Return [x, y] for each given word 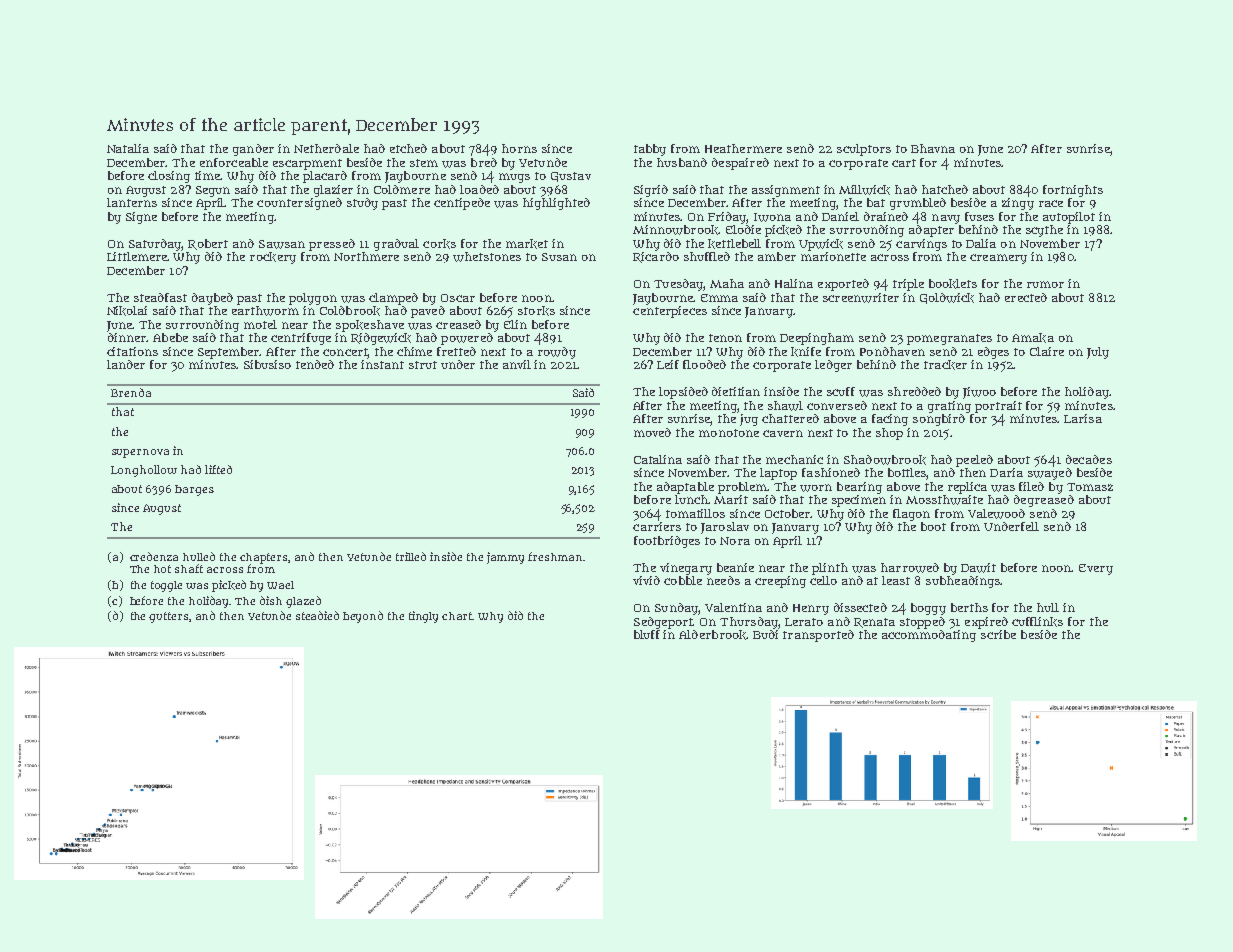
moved [652, 432]
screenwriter [861, 298]
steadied [317, 615]
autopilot [1069, 218]
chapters [264, 558]
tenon [725, 338]
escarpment [307, 164]
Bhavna [933, 148]
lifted [218, 469]
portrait [998, 407]
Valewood [996, 514]
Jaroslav [725, 528]
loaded [479, 189]
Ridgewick [381, 339]
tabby [650, 150]
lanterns [132, 202]
